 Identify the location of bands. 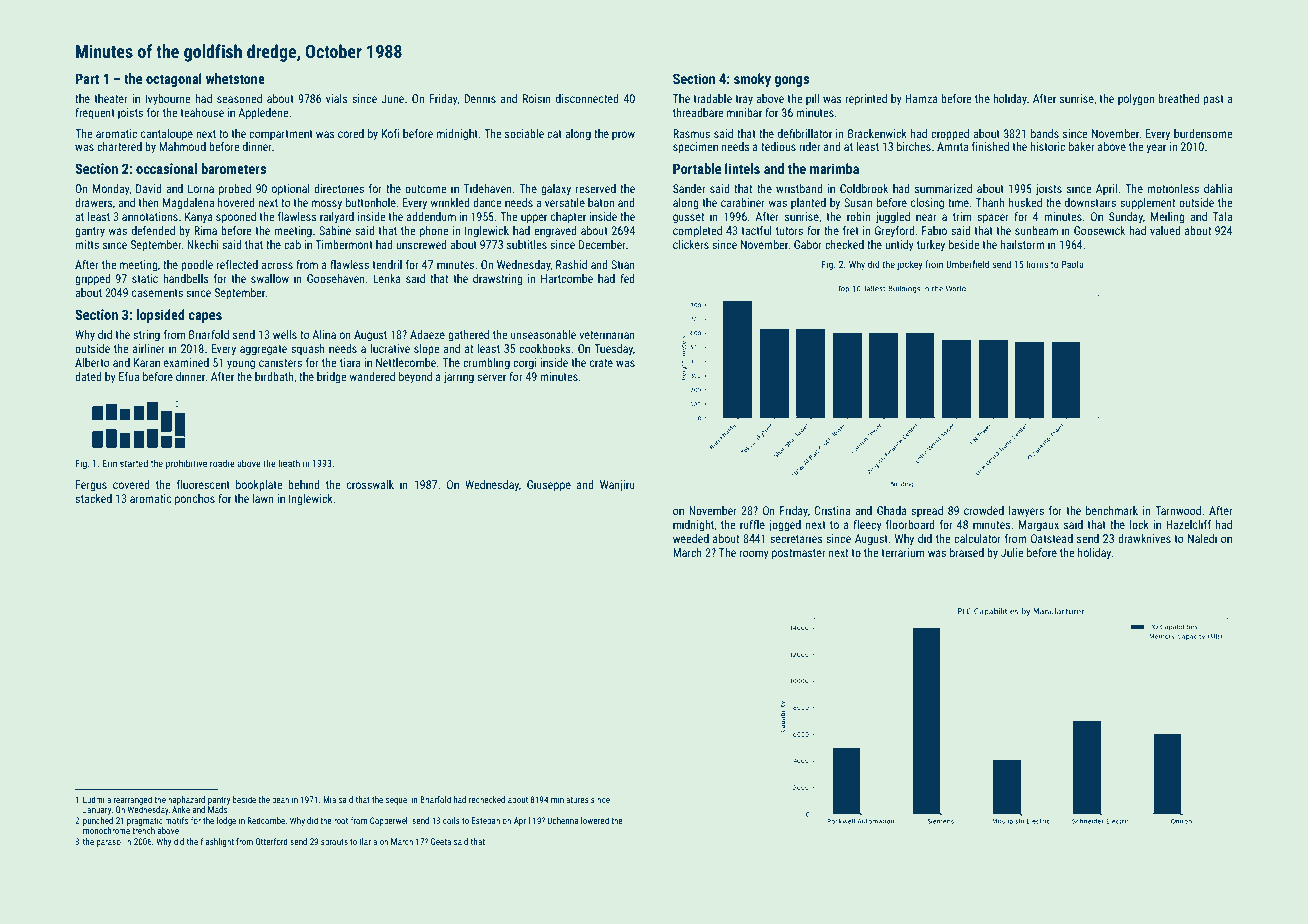
(1045, 133).
